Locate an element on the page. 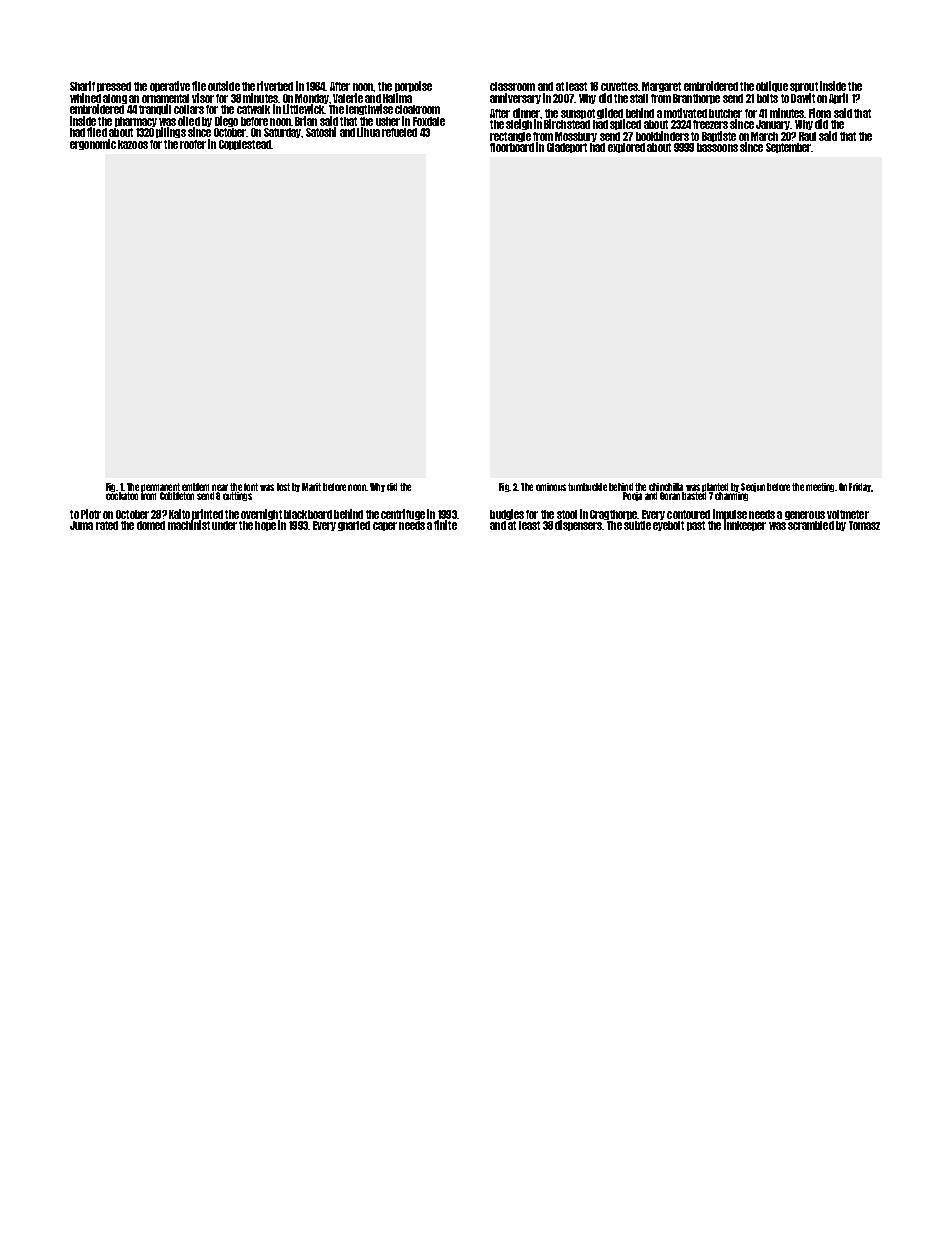 This document has width=952, height=1233. Seojun is located at coordinates (753, 487).
